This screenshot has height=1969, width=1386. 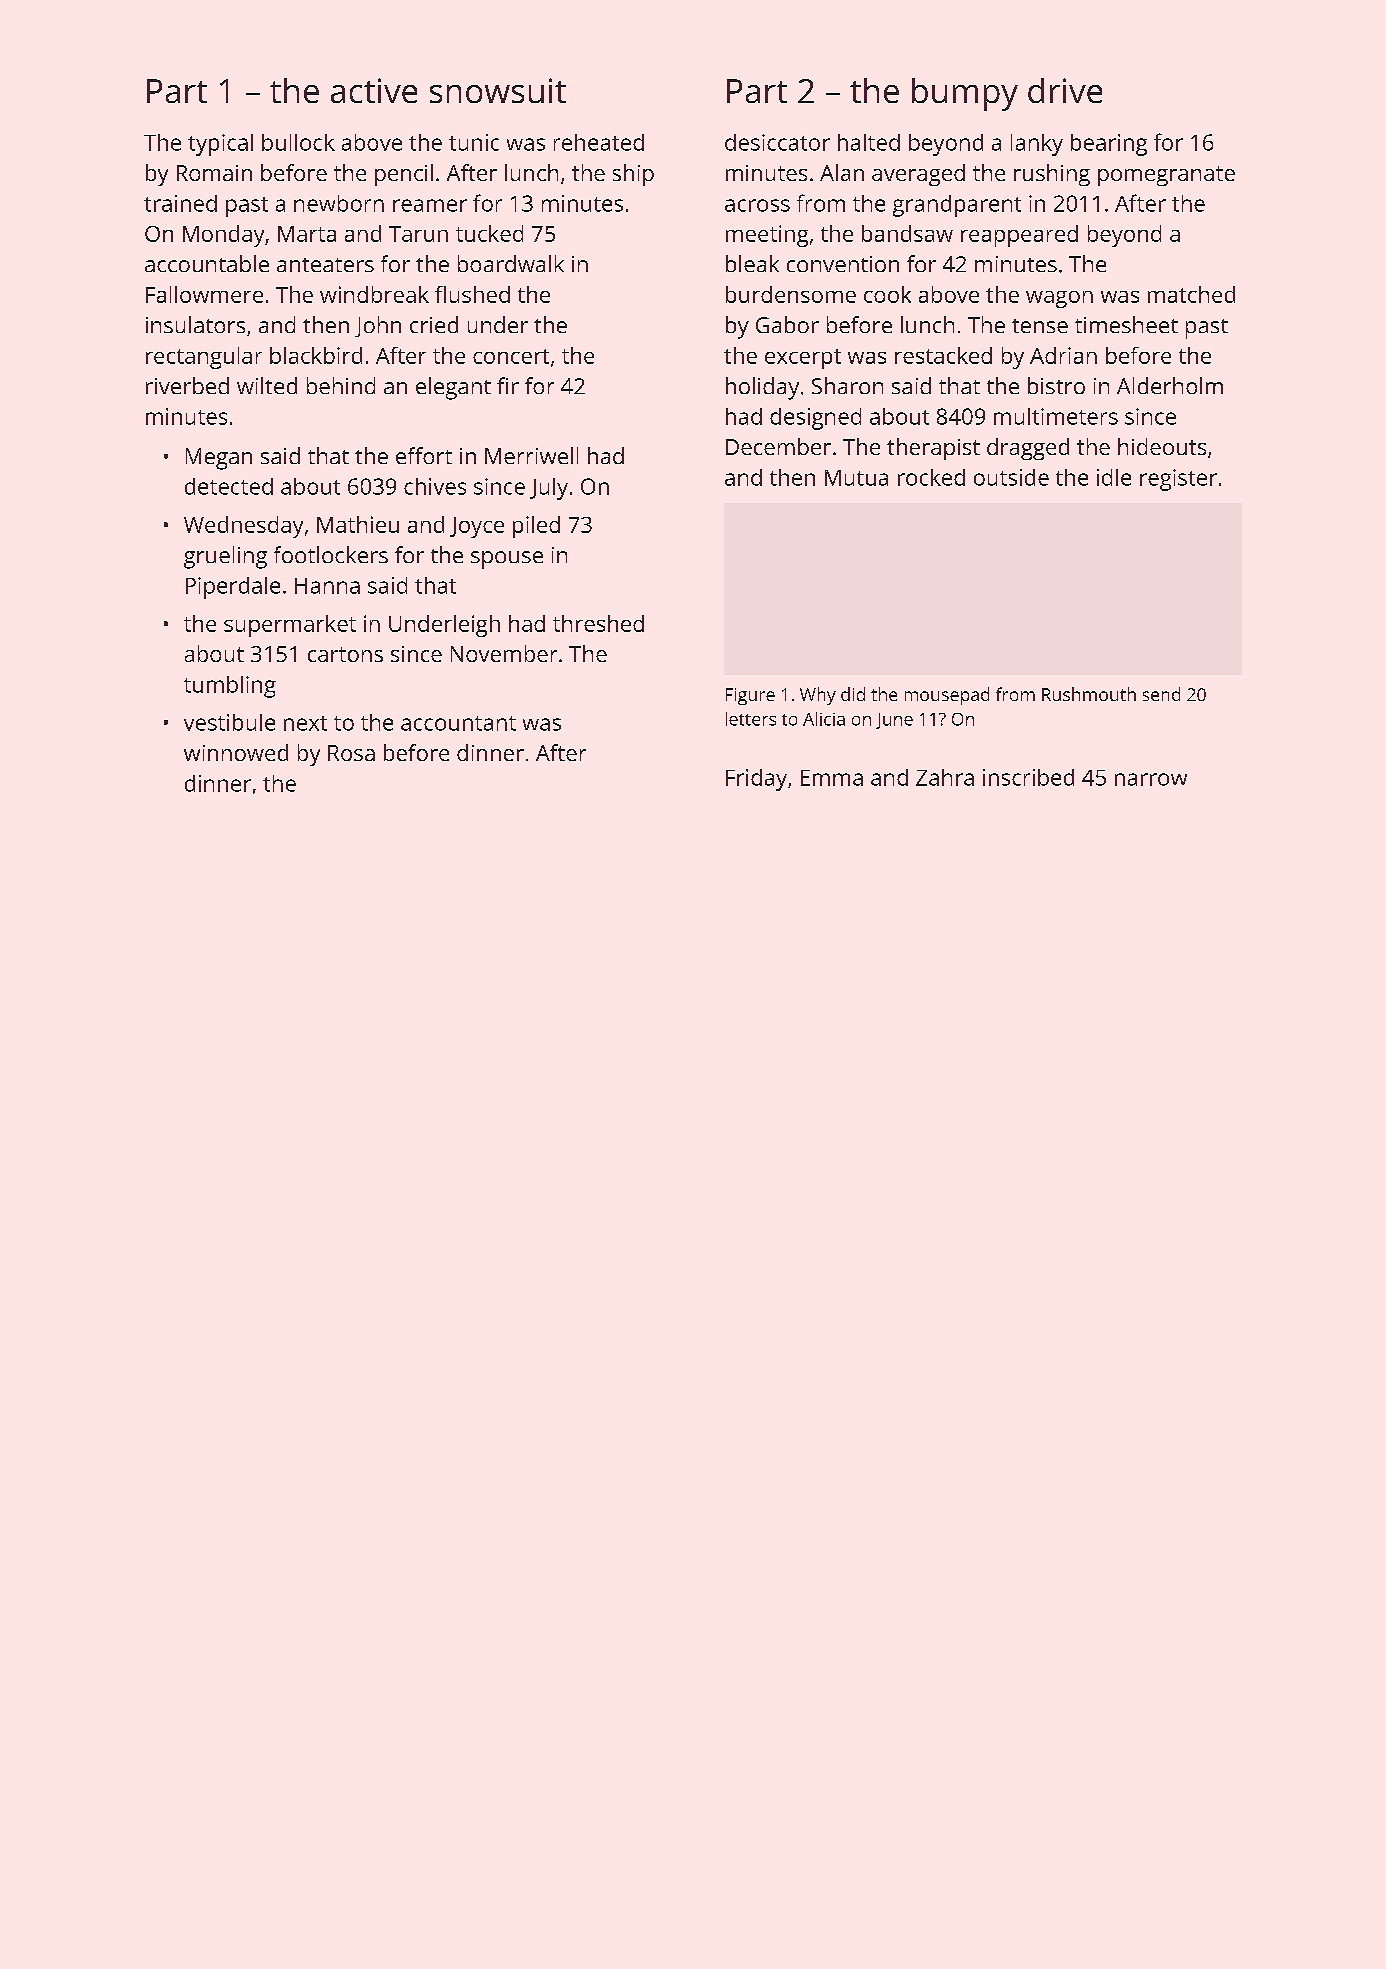 What do you see at coordinates (187, 385) in the screenshot?
I see `riverbed` at bounding box center [187, 385].
